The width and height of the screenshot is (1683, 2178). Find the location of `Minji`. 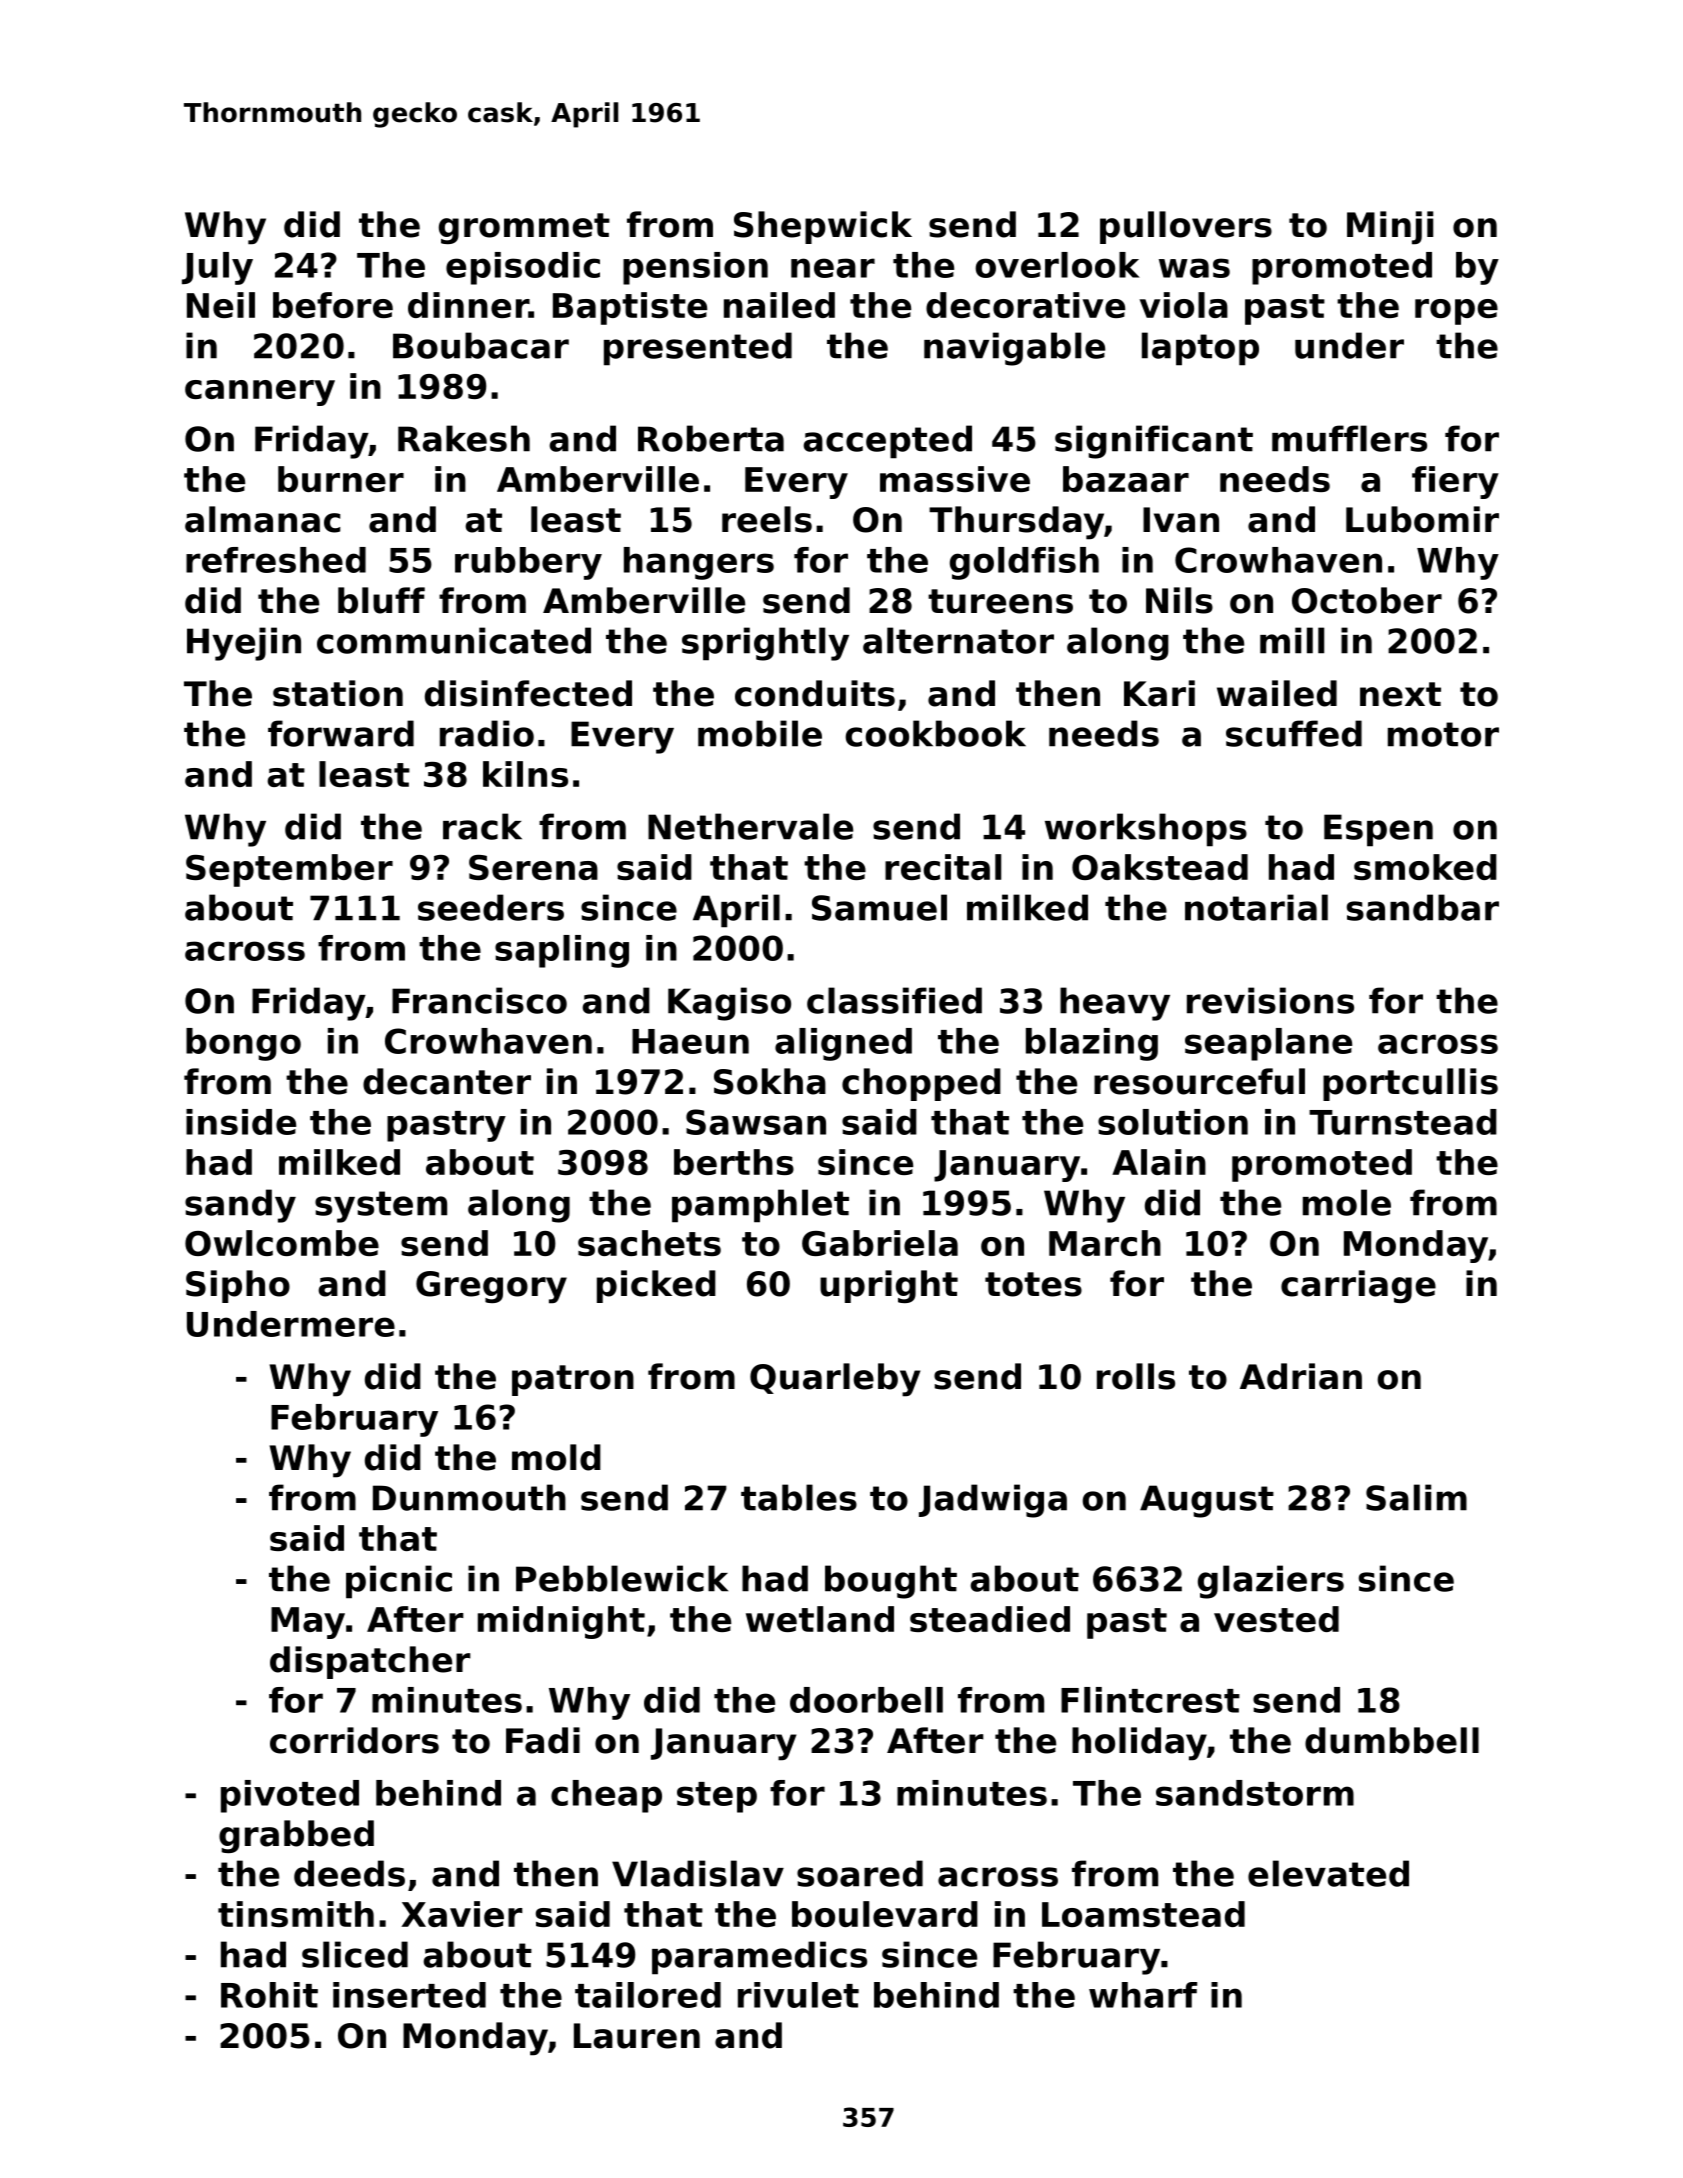

Minji is located at coordinates (1390, 228).
